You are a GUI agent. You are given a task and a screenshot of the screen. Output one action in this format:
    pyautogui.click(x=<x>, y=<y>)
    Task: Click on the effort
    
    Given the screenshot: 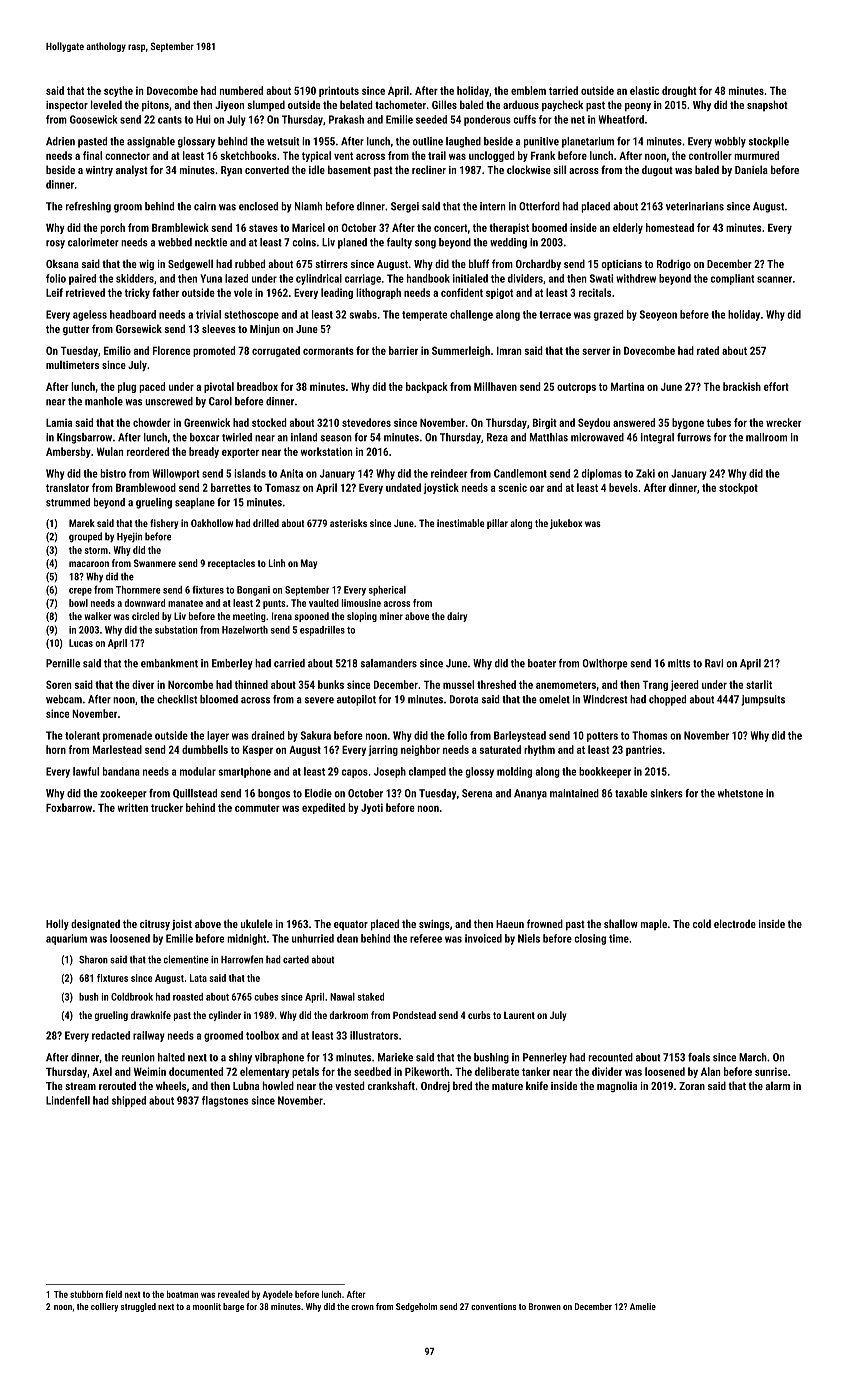 What is the action you would take?
    pyautogui.click(x=776, y=386)
